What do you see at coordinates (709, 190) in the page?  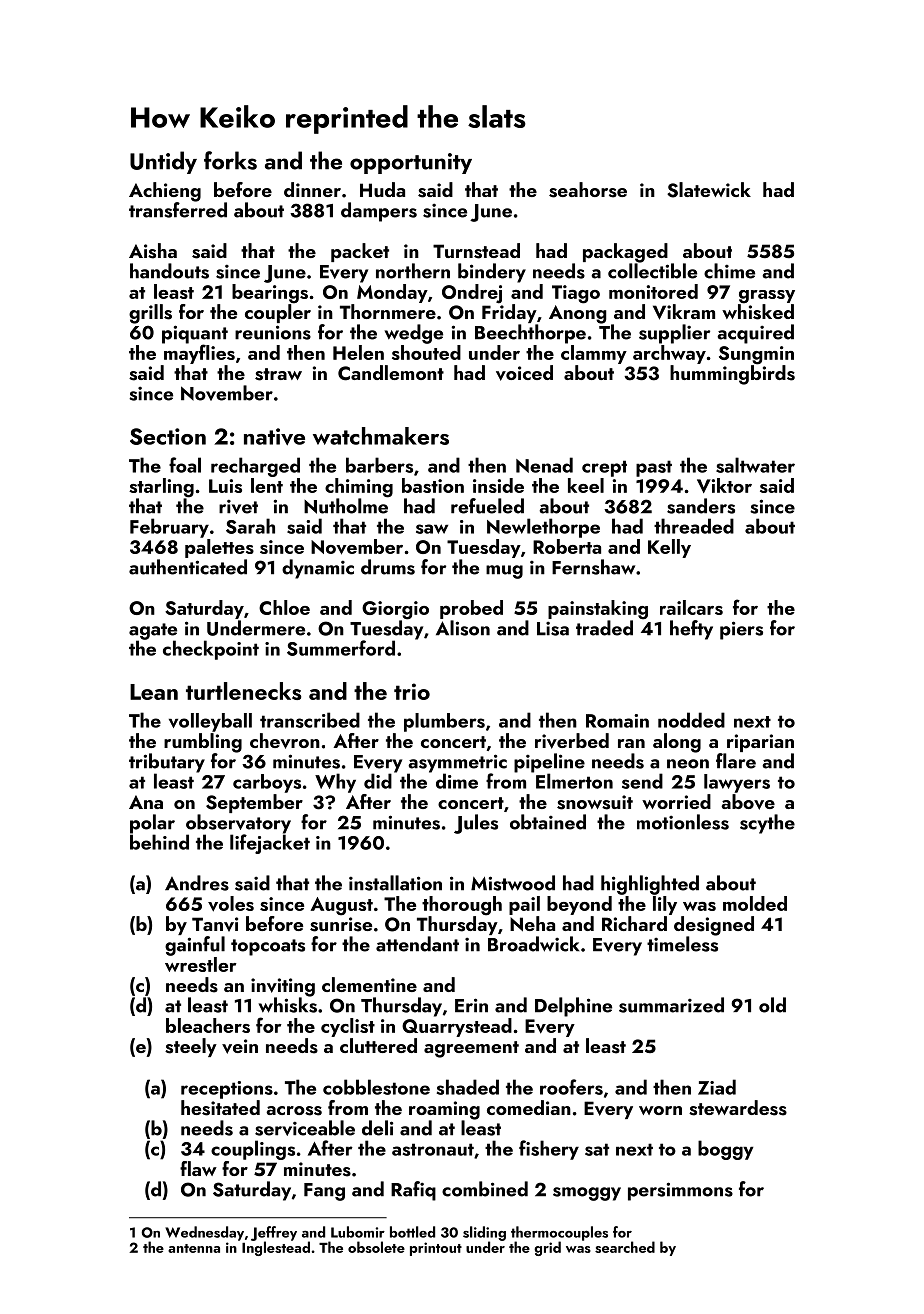 I see `Slatewick` at bounding box center [709, 190].
